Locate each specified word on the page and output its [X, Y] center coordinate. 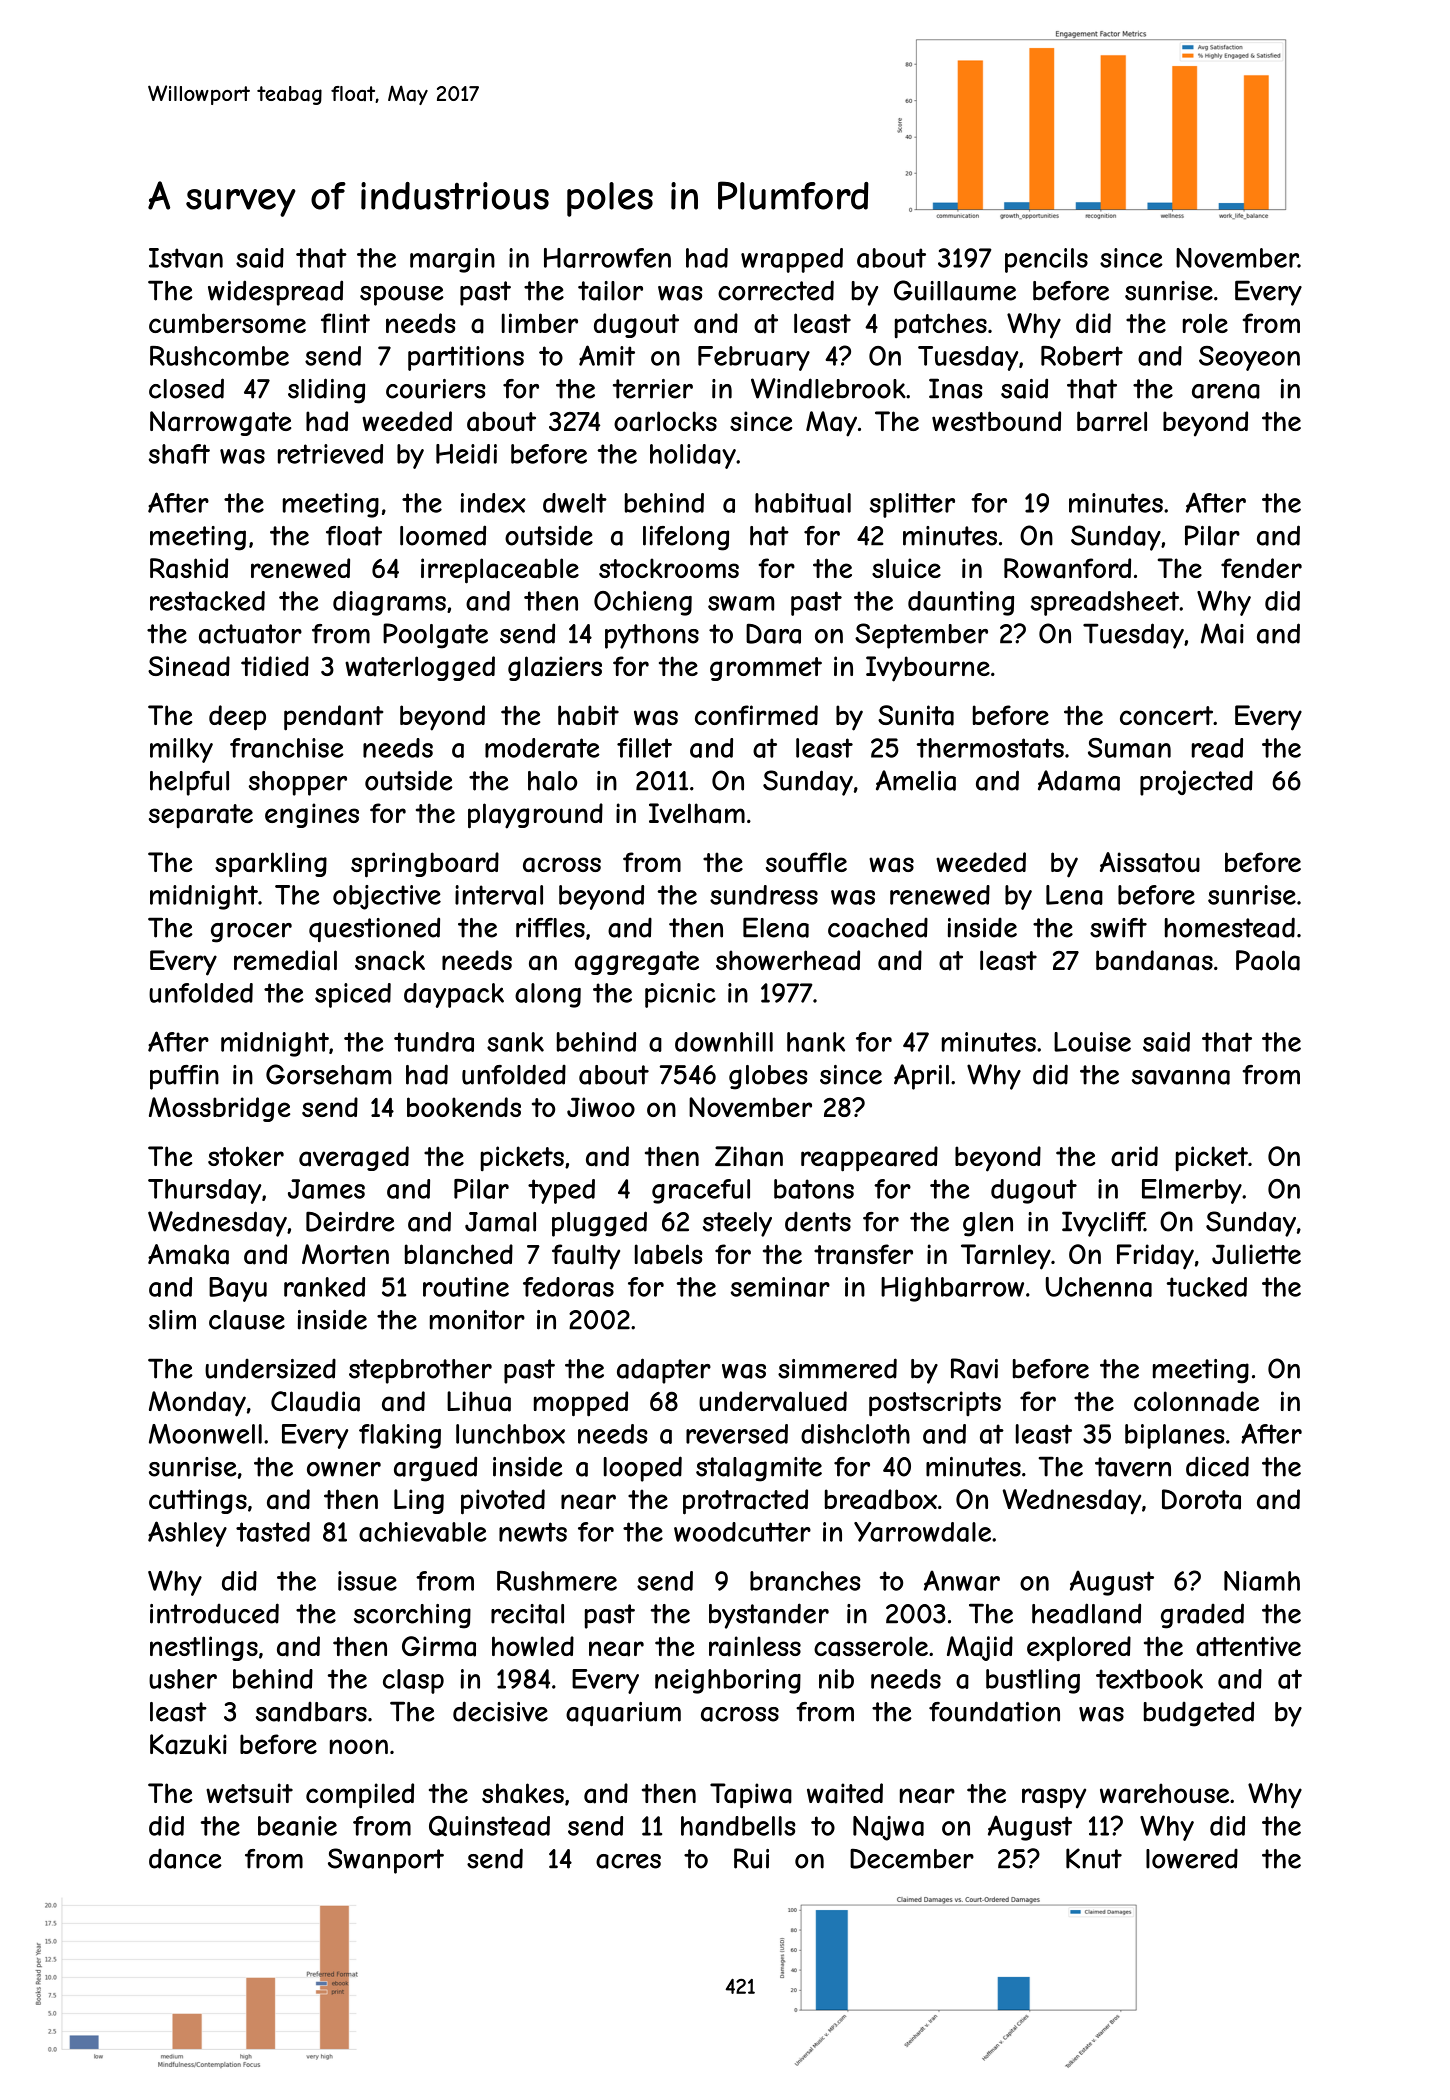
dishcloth [855, 1434]
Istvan [186, 258]
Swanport [386, 1861]
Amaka [188, 1254]
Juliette [1256, 1254]
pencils [1046, 260]
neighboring [728, 1681]
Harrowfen [607, 258]
